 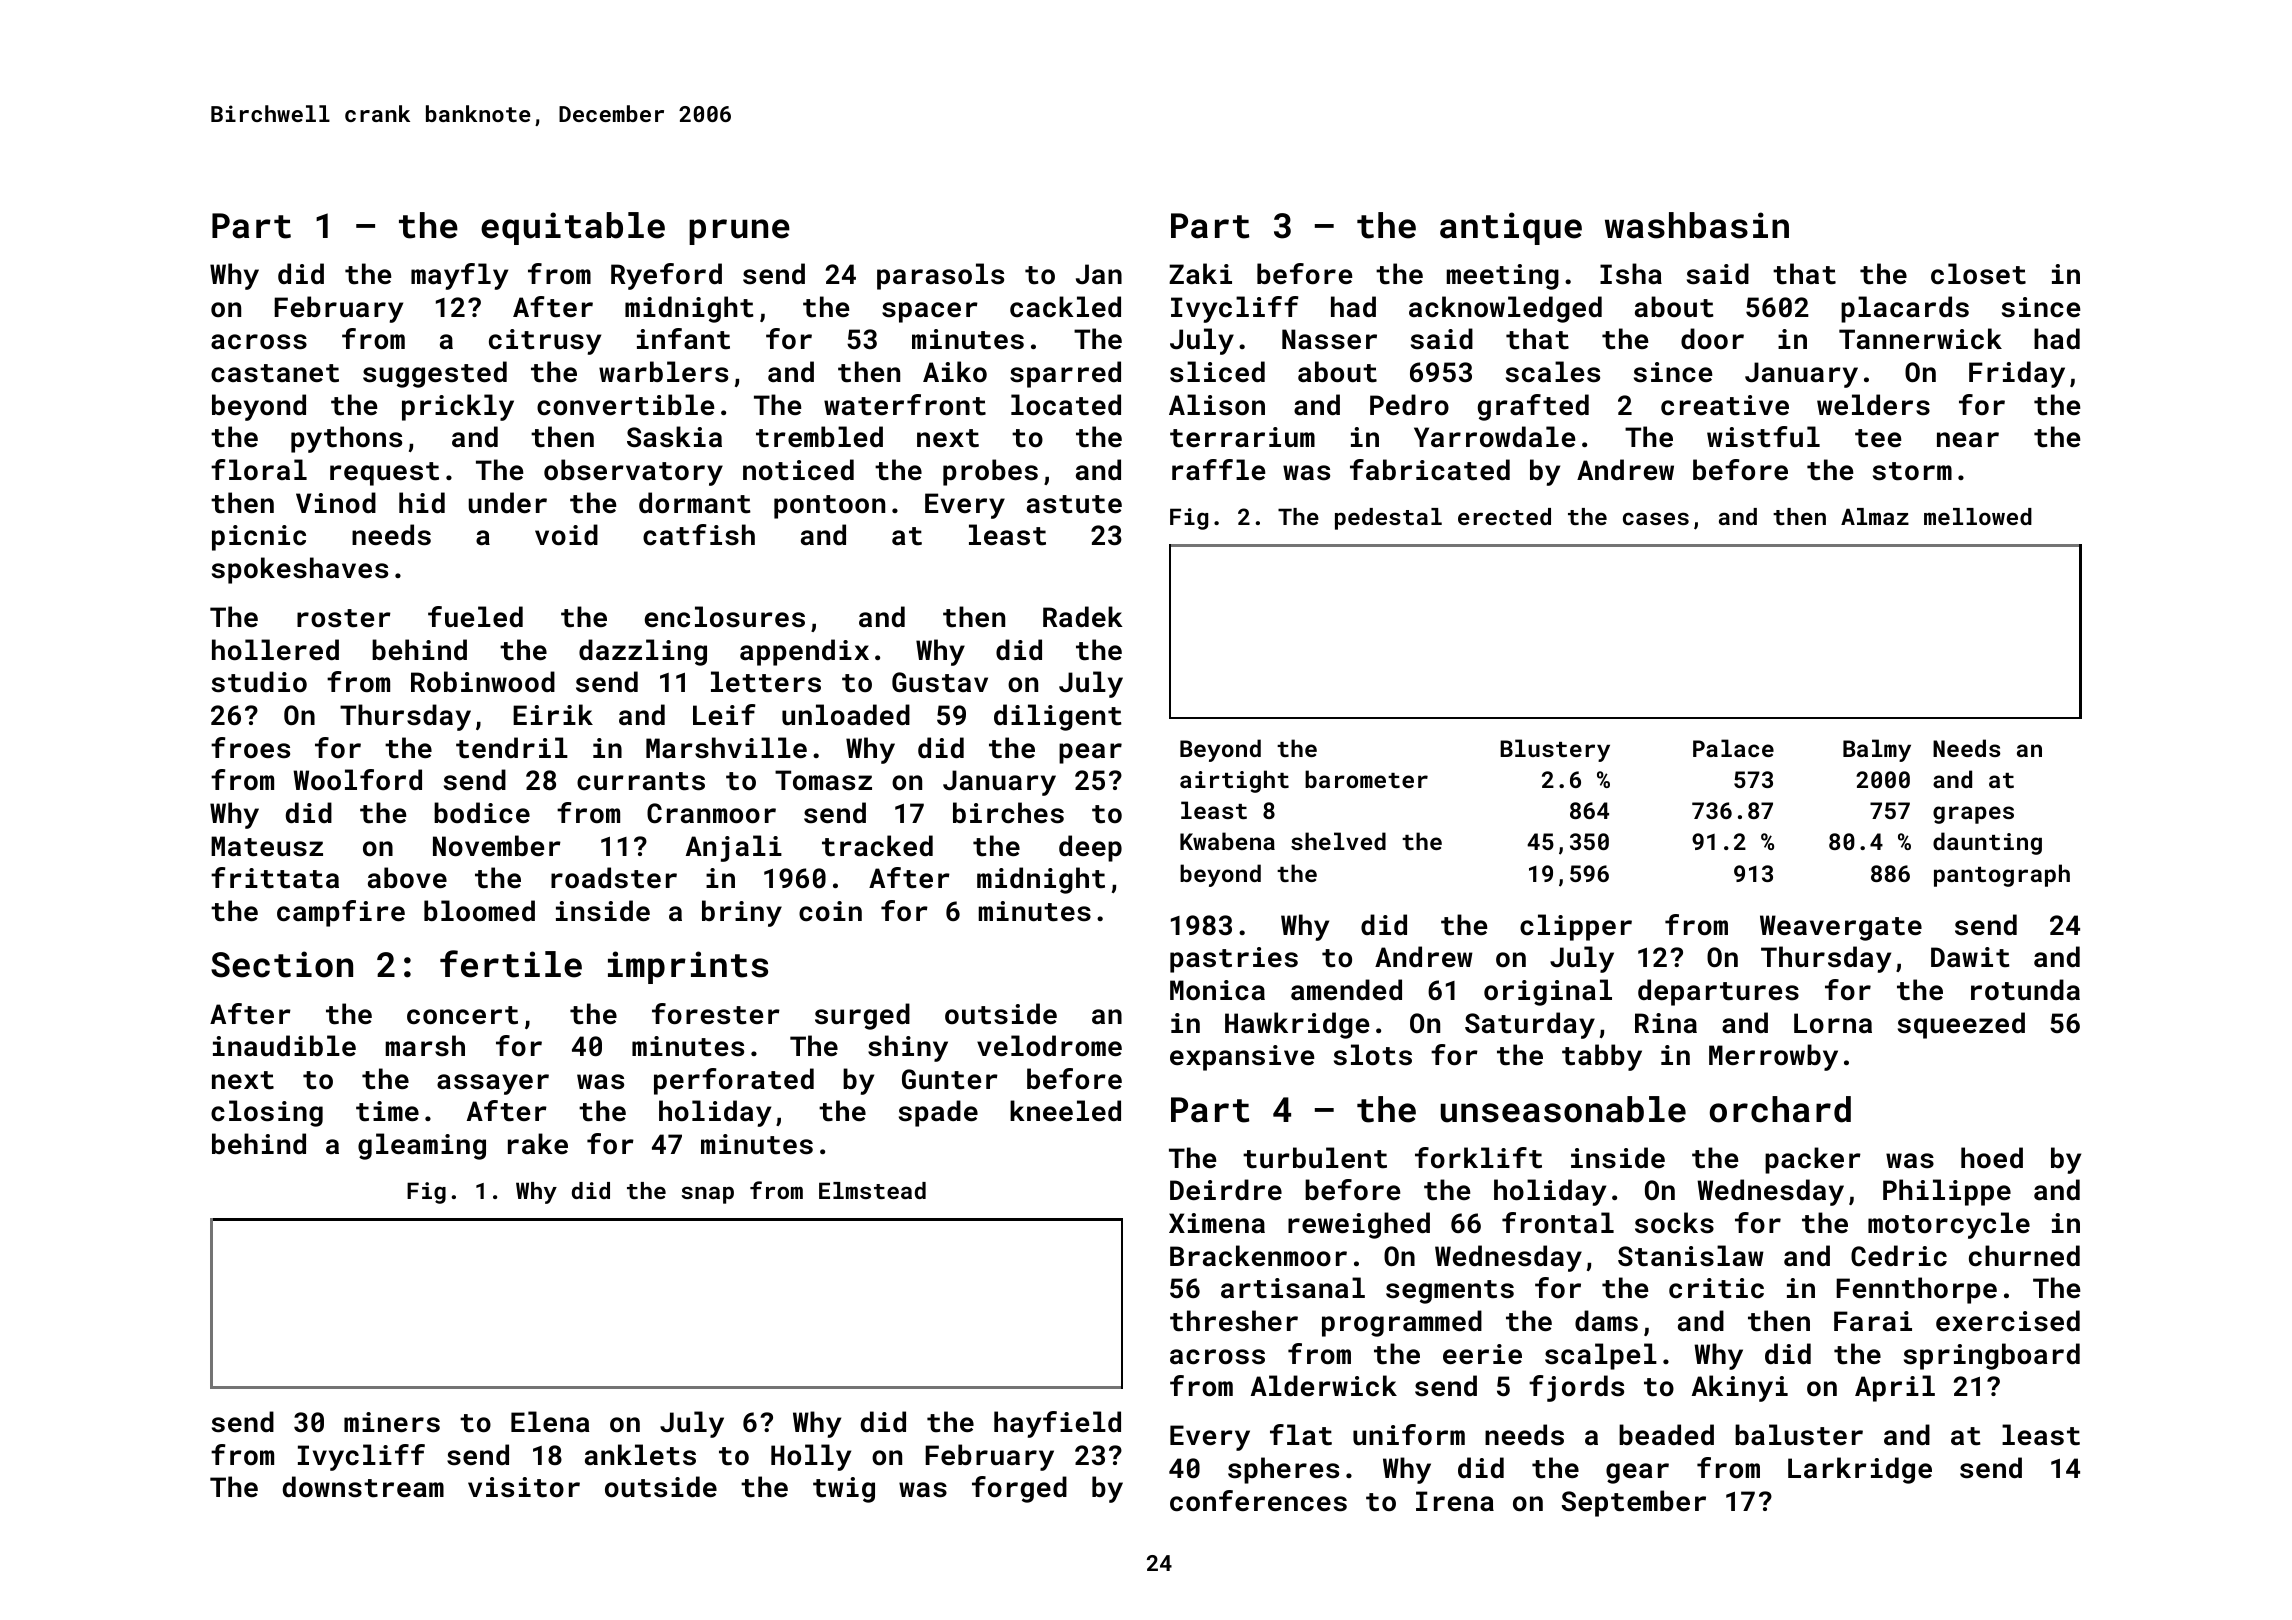 I want to click on deep, so click(x=1090, y=848).
